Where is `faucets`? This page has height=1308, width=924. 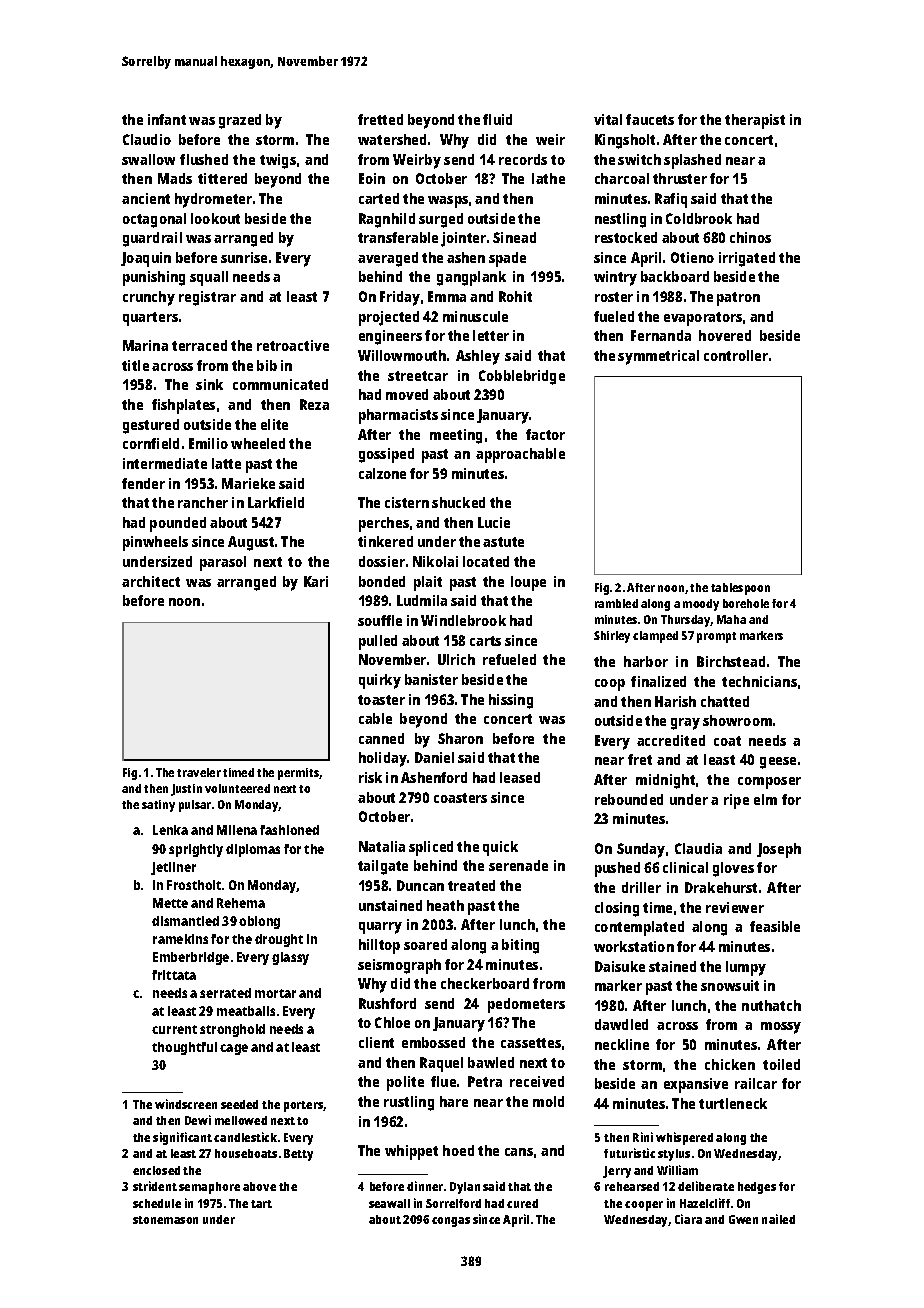
faucets is located at coordinates (650, 119).
